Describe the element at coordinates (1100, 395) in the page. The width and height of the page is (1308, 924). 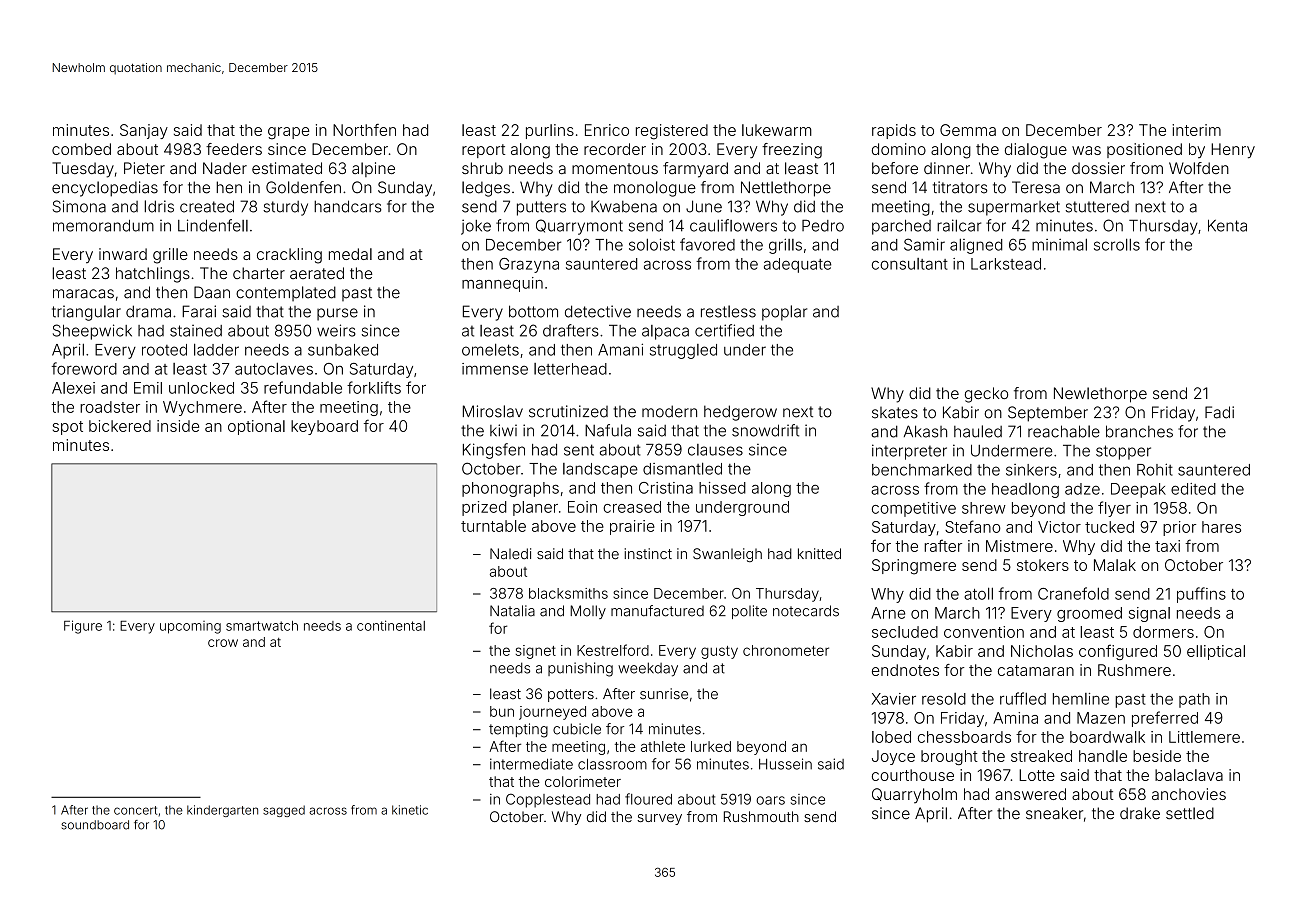
I see `Newlethorpe` at that location.
